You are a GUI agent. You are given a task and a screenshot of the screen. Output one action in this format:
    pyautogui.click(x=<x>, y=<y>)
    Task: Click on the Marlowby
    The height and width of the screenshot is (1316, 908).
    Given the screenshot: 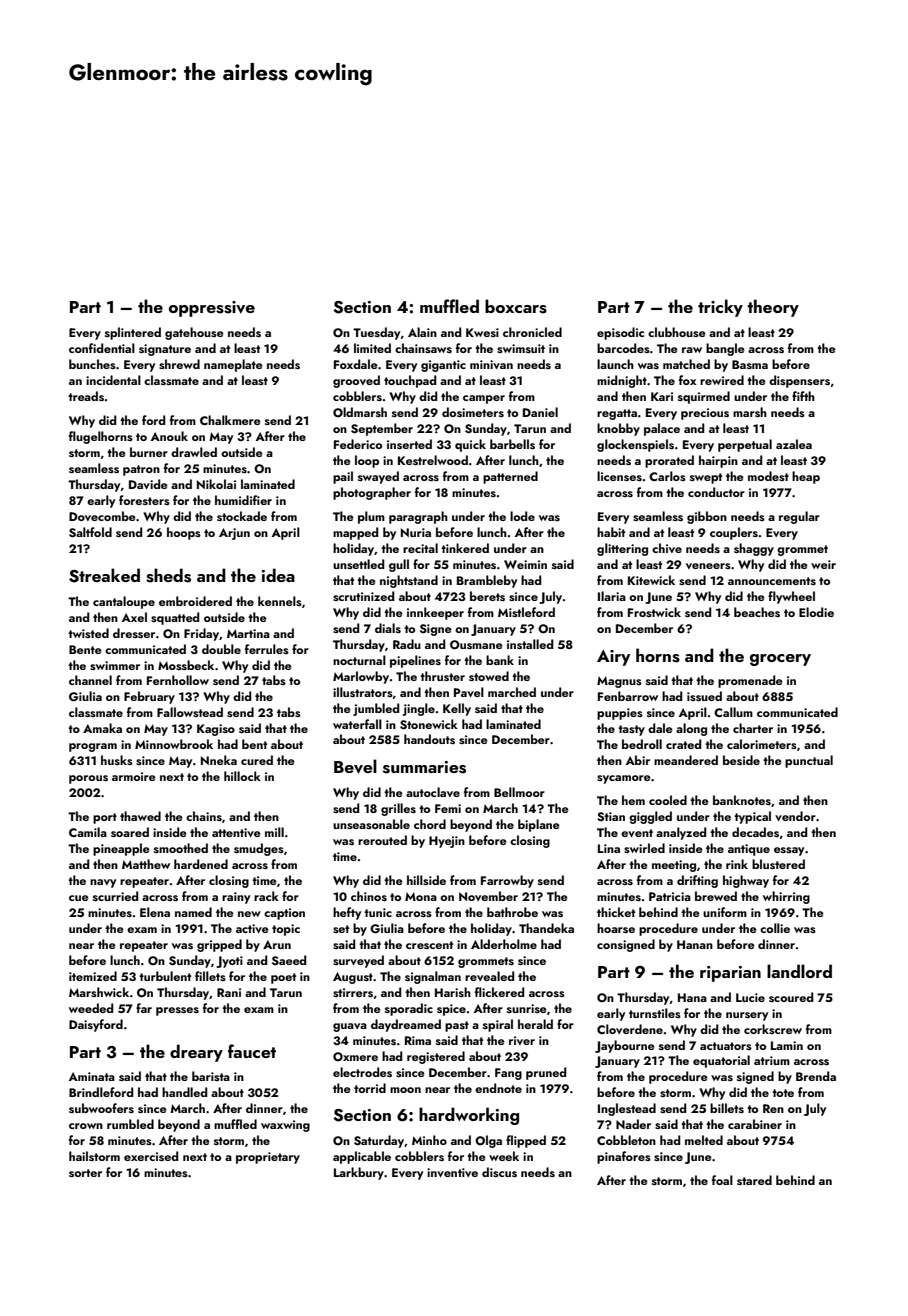 What is the action you would take?
    pyautogui.click(x=361, y=677)
